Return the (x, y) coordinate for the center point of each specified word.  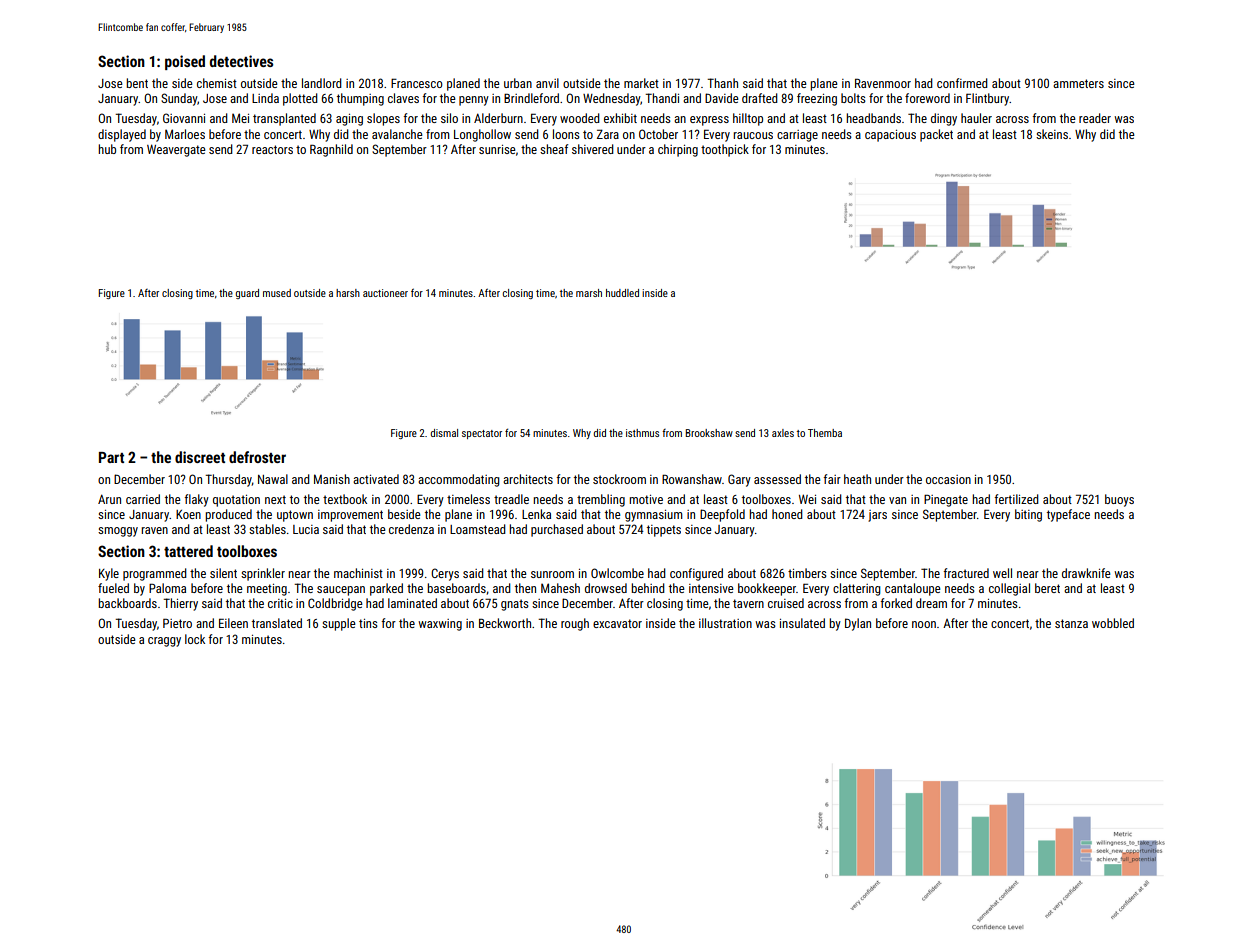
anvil (547, 83)
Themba (825, 433)
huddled (622, 293)
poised (185, 62)
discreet (200, 457)
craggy (164, 642)
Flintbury (987, 99)
